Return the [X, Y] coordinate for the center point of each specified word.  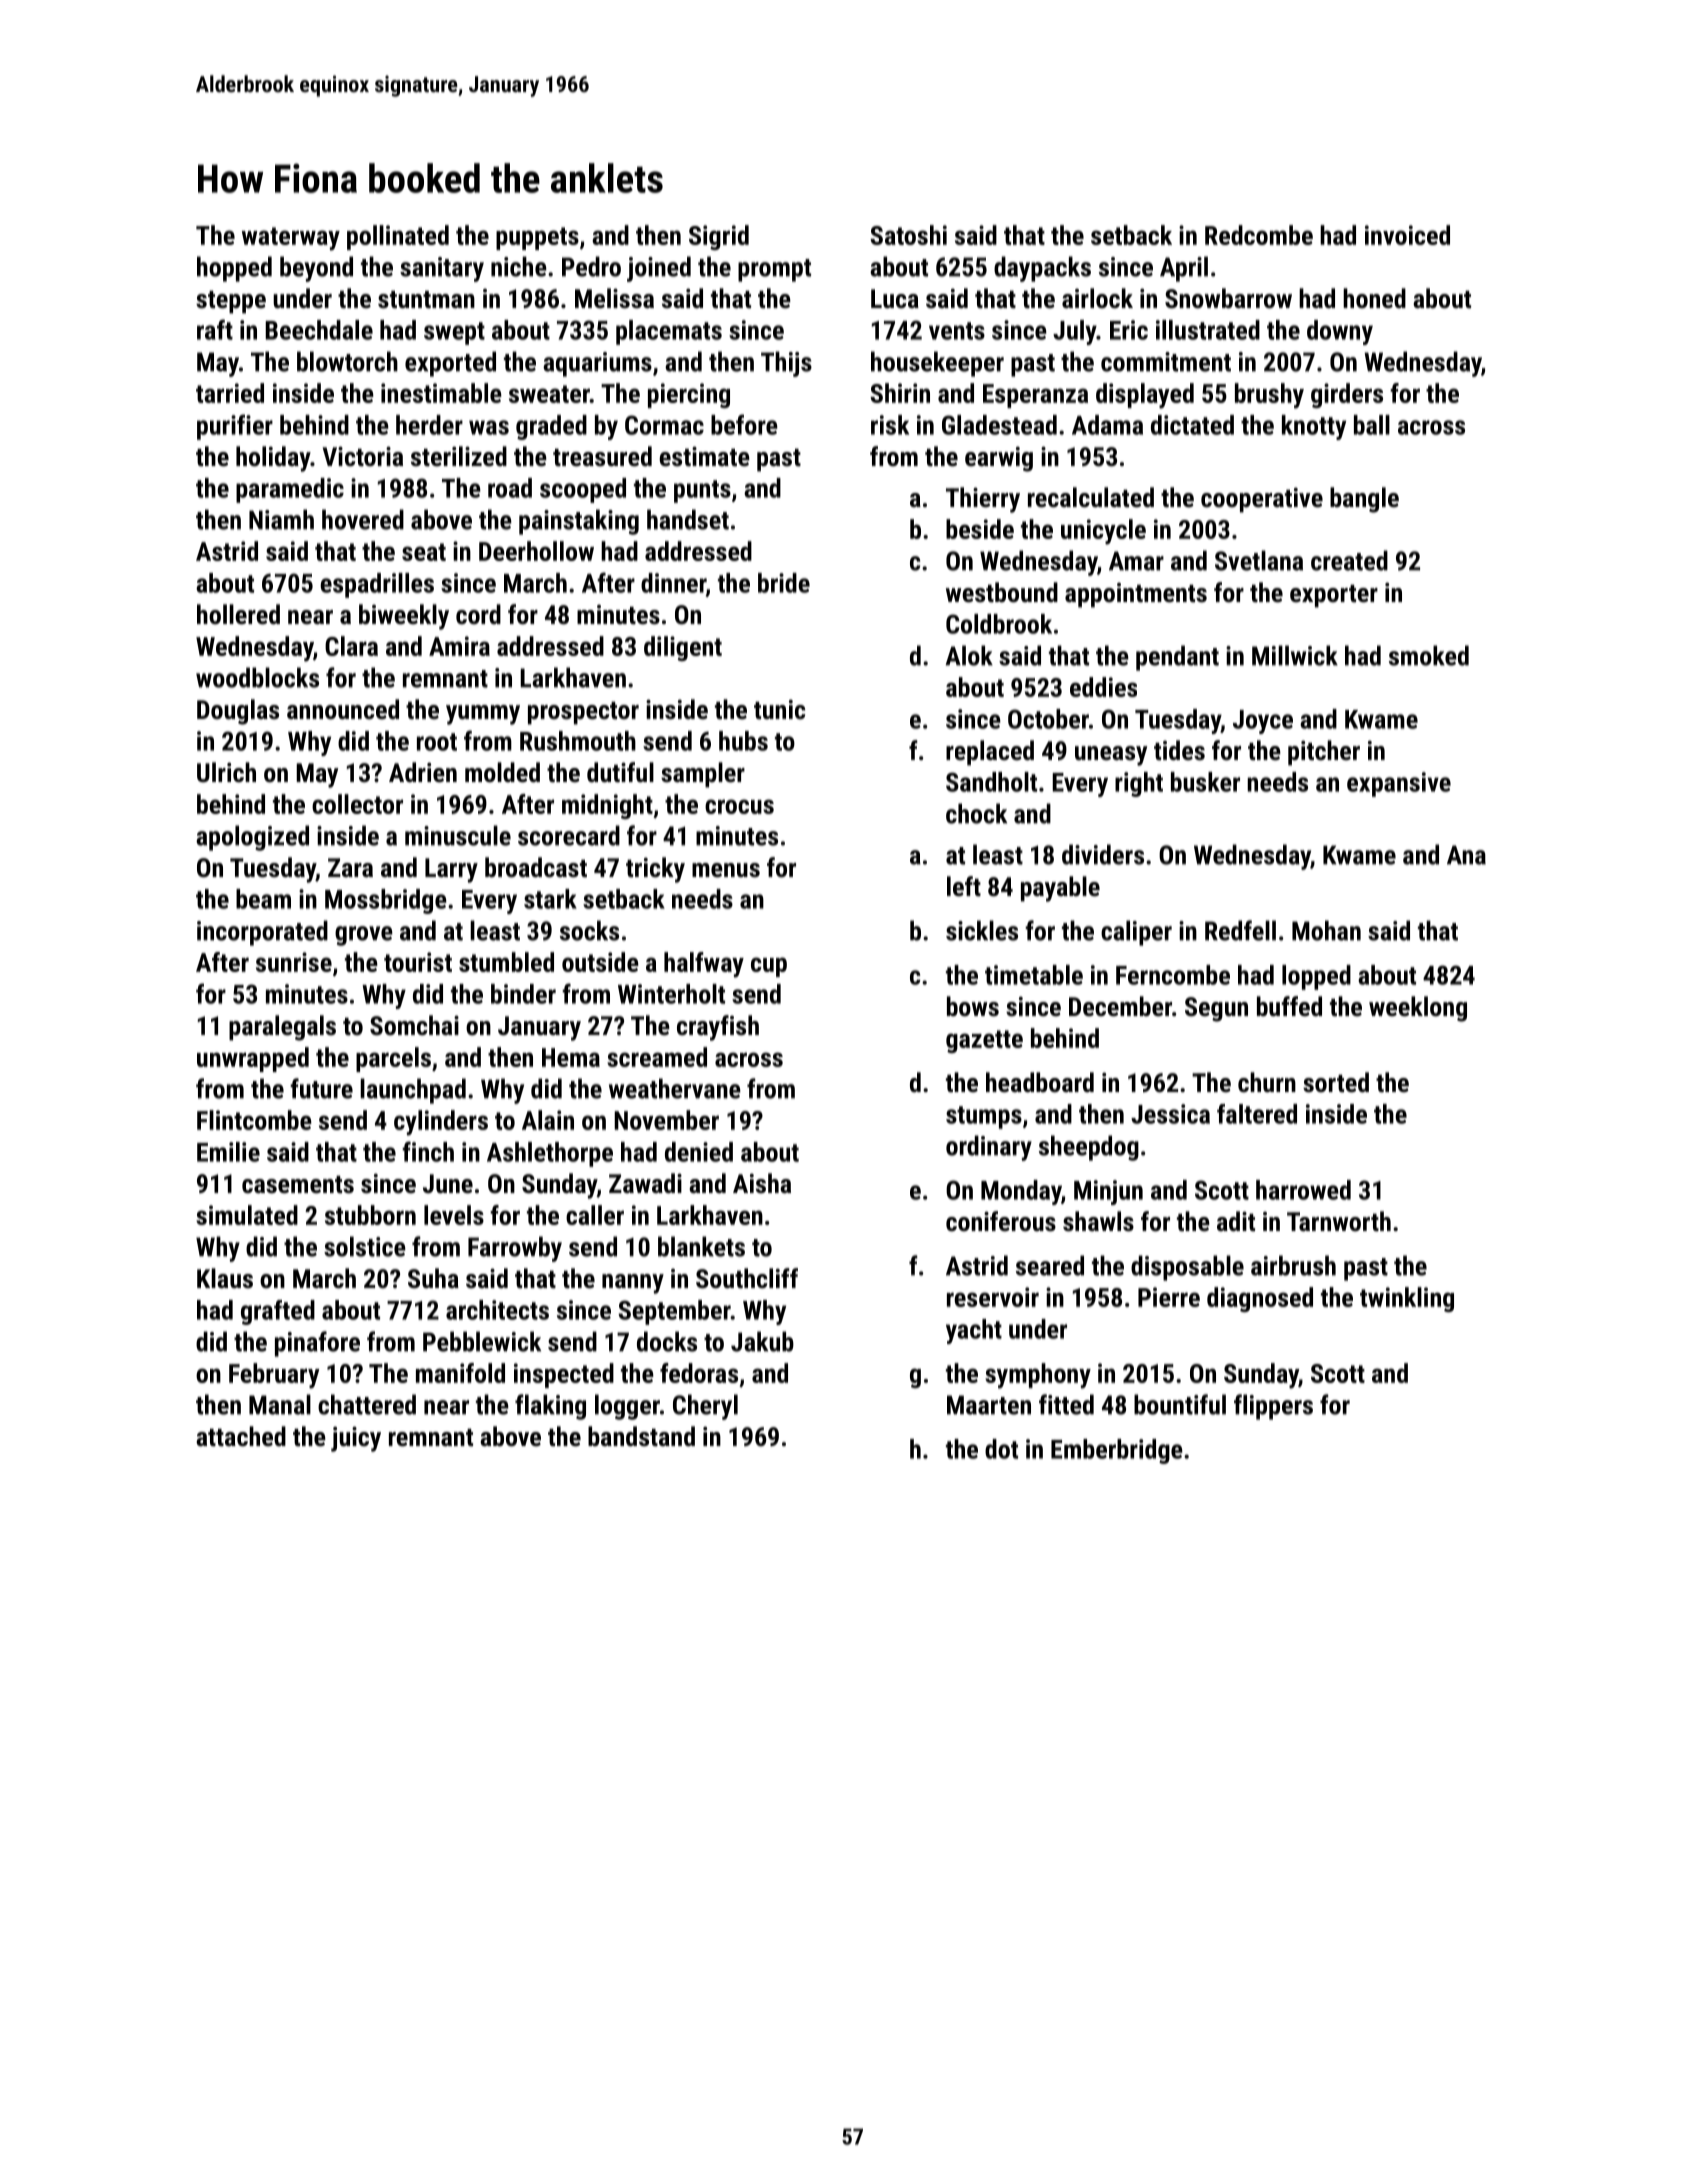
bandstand [641, 1436]
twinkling [1407, 1299]
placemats [669, 332]
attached [241, 1436]
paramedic [290, 490]
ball [1372, 425]
